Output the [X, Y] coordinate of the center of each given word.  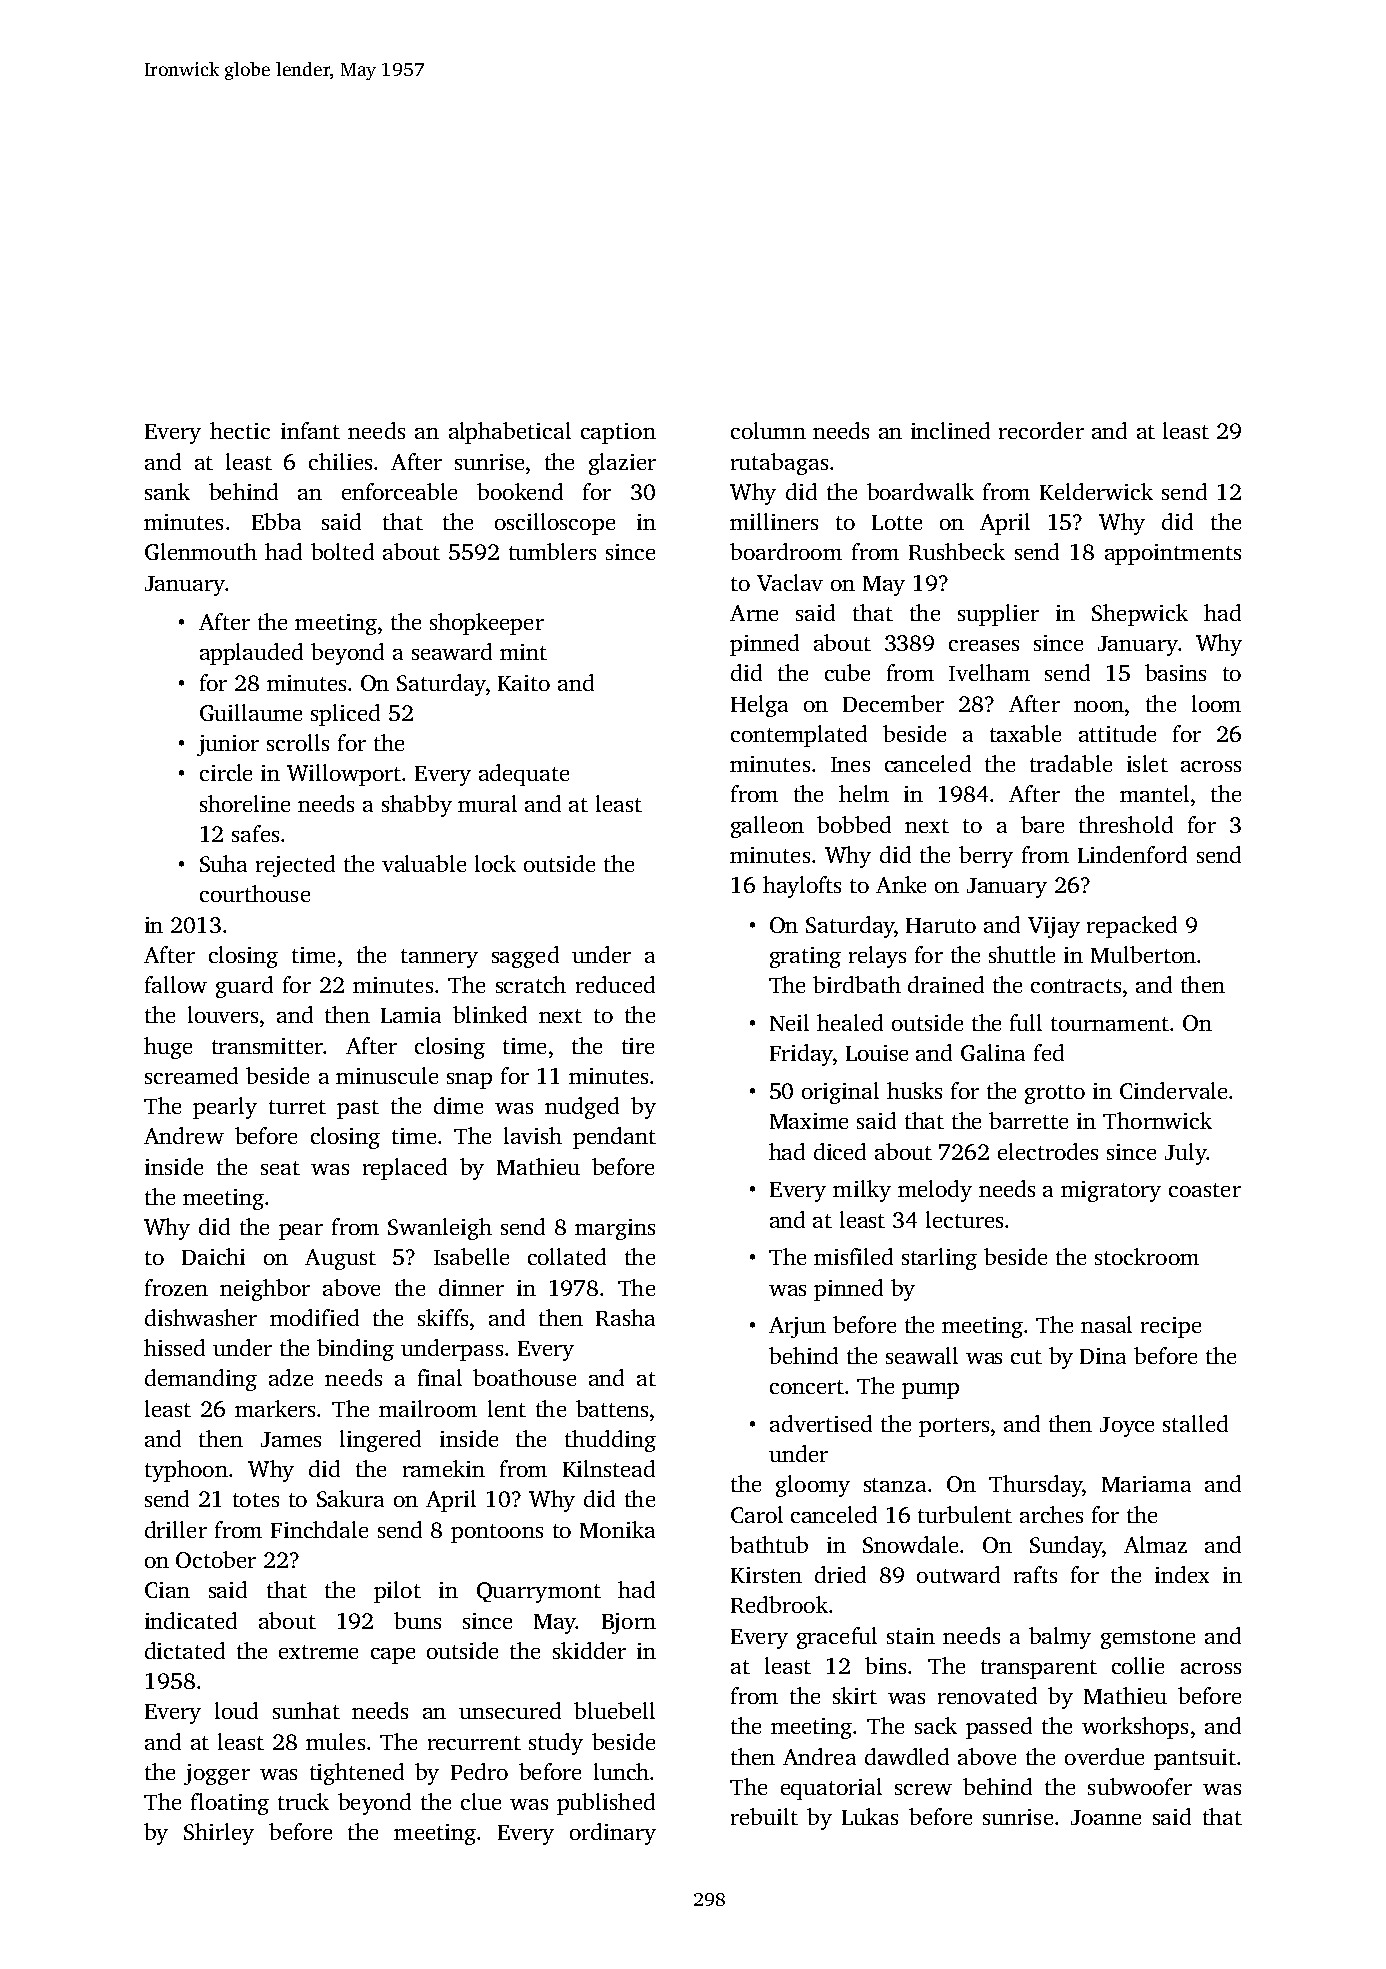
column [768, 430]
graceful [837, 1638]
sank [167, 491]
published [606, 1804]
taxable [1025, 733]
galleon [767, 827]
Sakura [350, 1498]
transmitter [267, 1046]
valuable [424, 863]
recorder [1041, 430]
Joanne [1106, 1817]
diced [840, 1151]
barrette [1028, 1120]
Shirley [219, 1834]
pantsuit [1195, 1759]
